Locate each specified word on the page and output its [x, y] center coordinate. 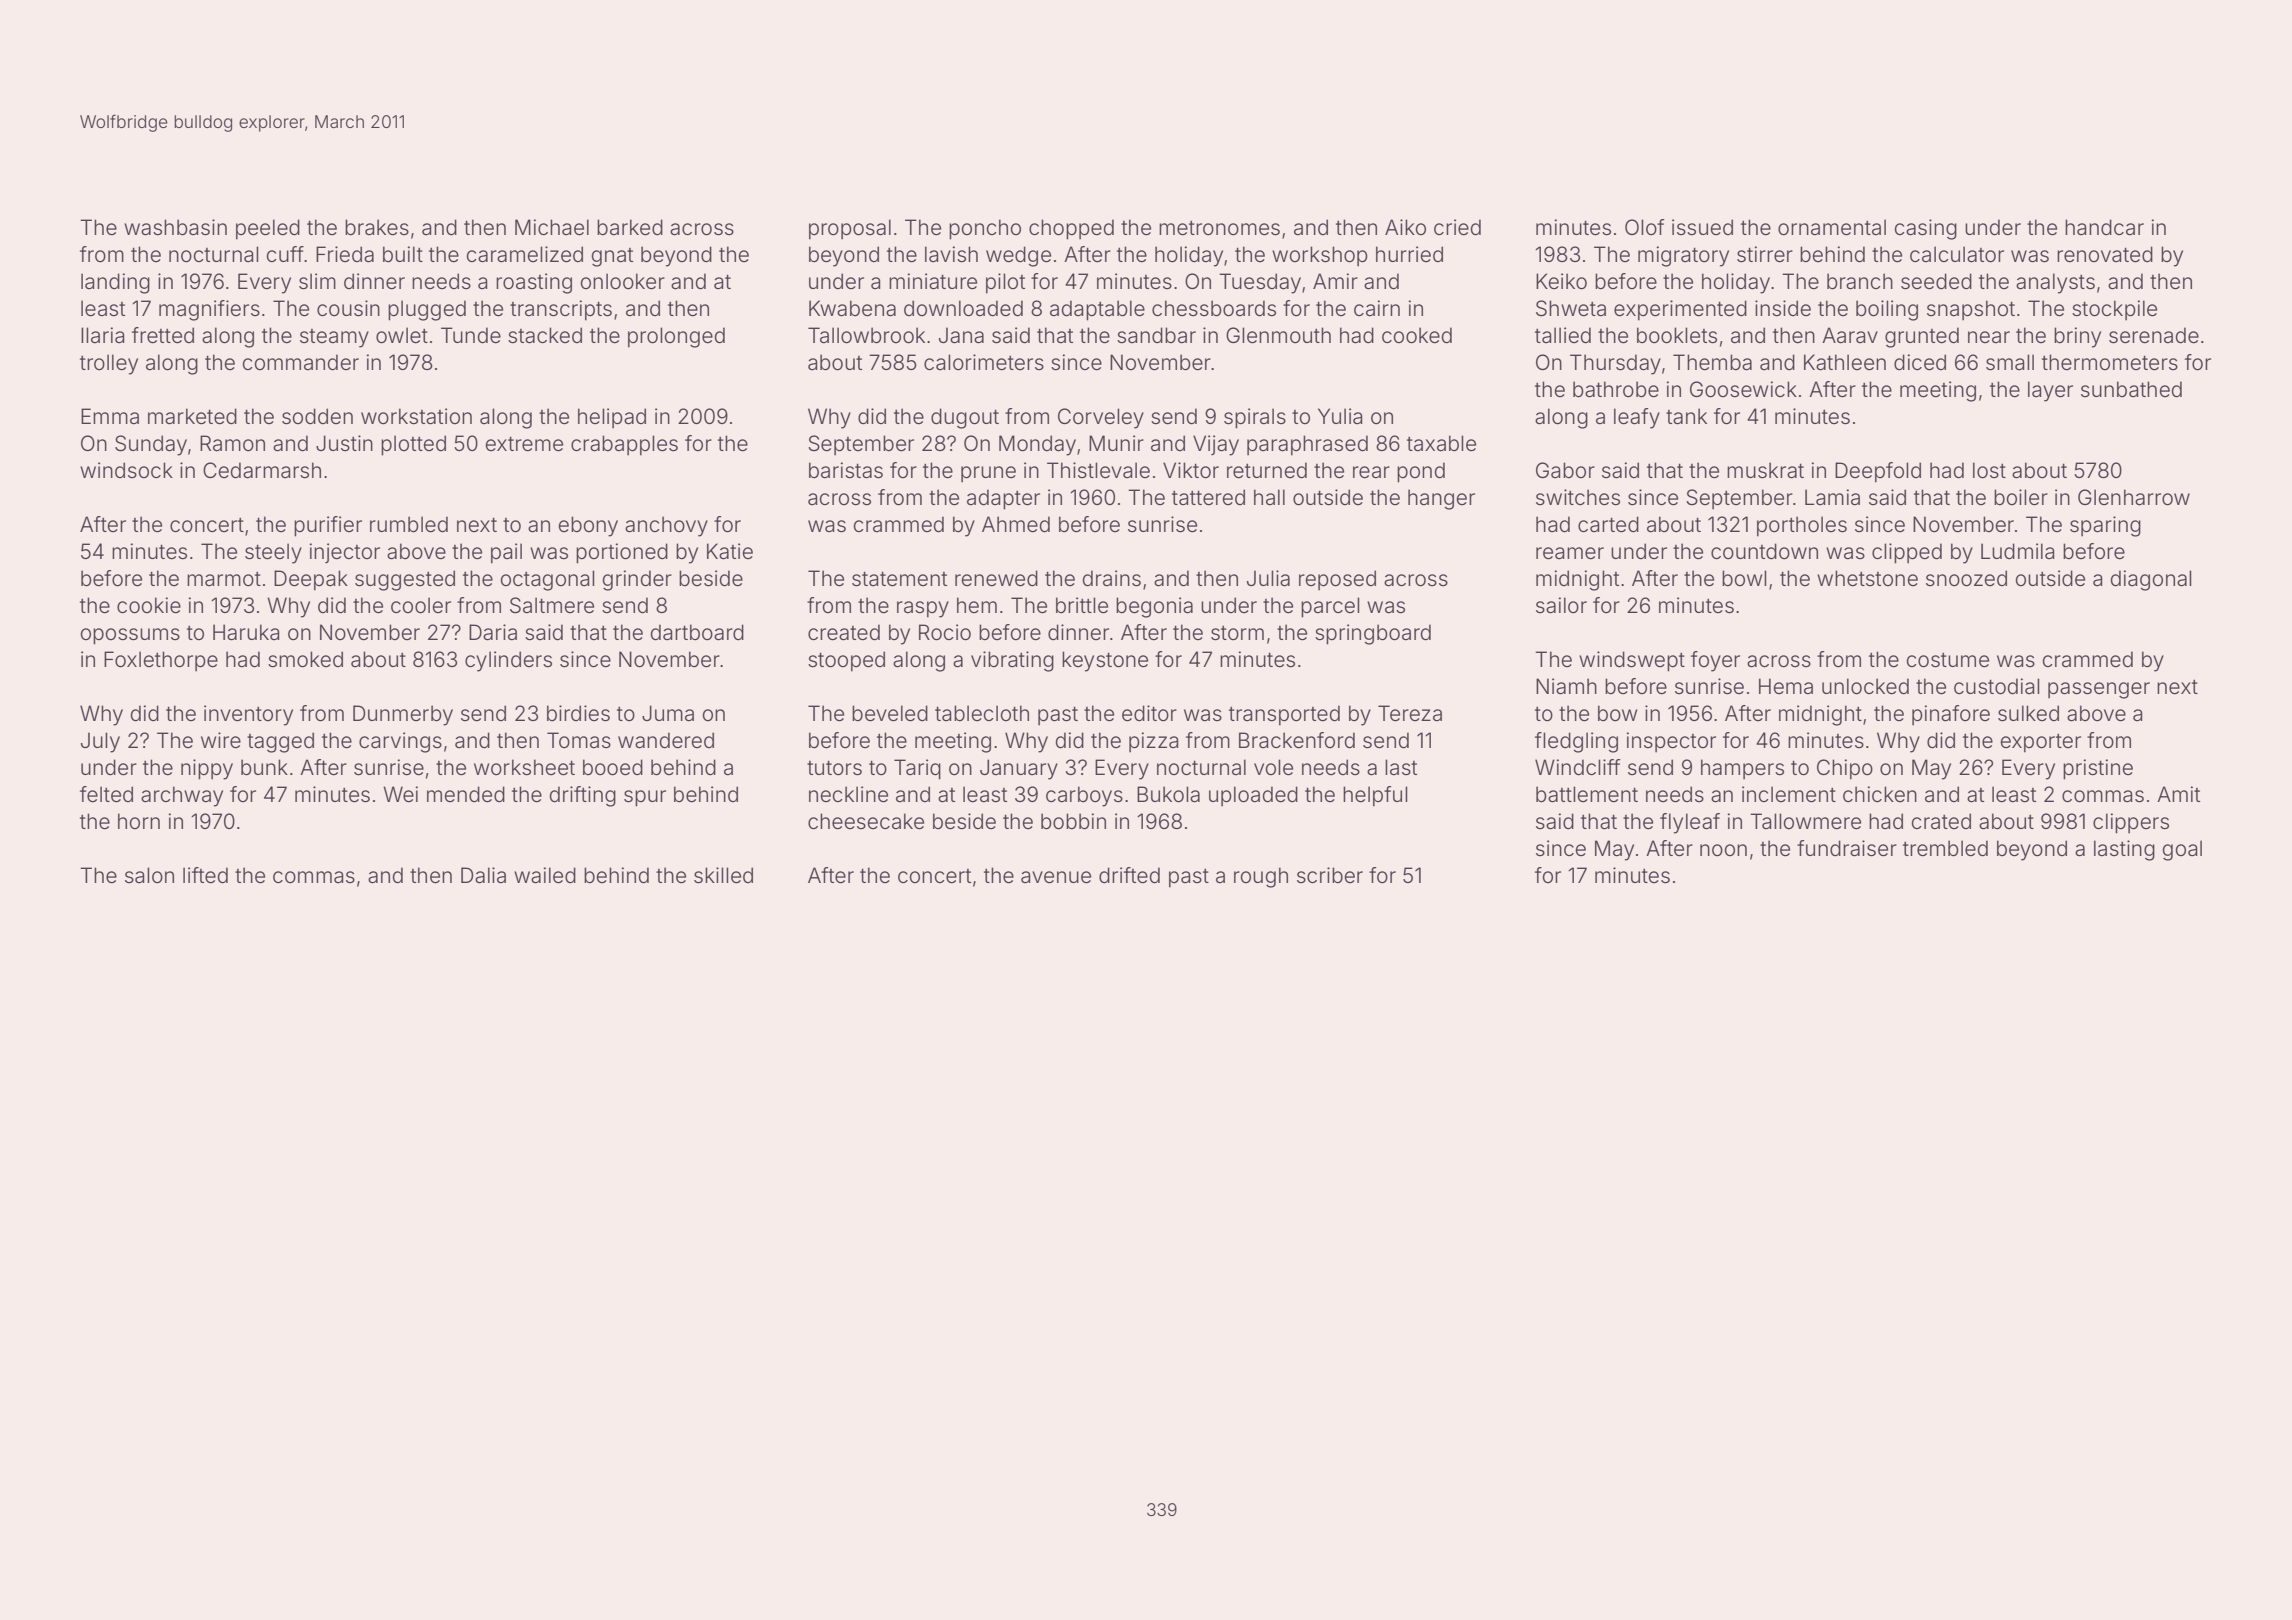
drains [1111, 578]
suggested [405, 580]
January [1019, 769]
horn [139, 821]
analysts [2055, 283]
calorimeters [984, 362]
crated [1941, 821]
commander [300, 362]
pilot [1005, 283]
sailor [1561, 605]
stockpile [2114, 310]
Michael [552, 227]
